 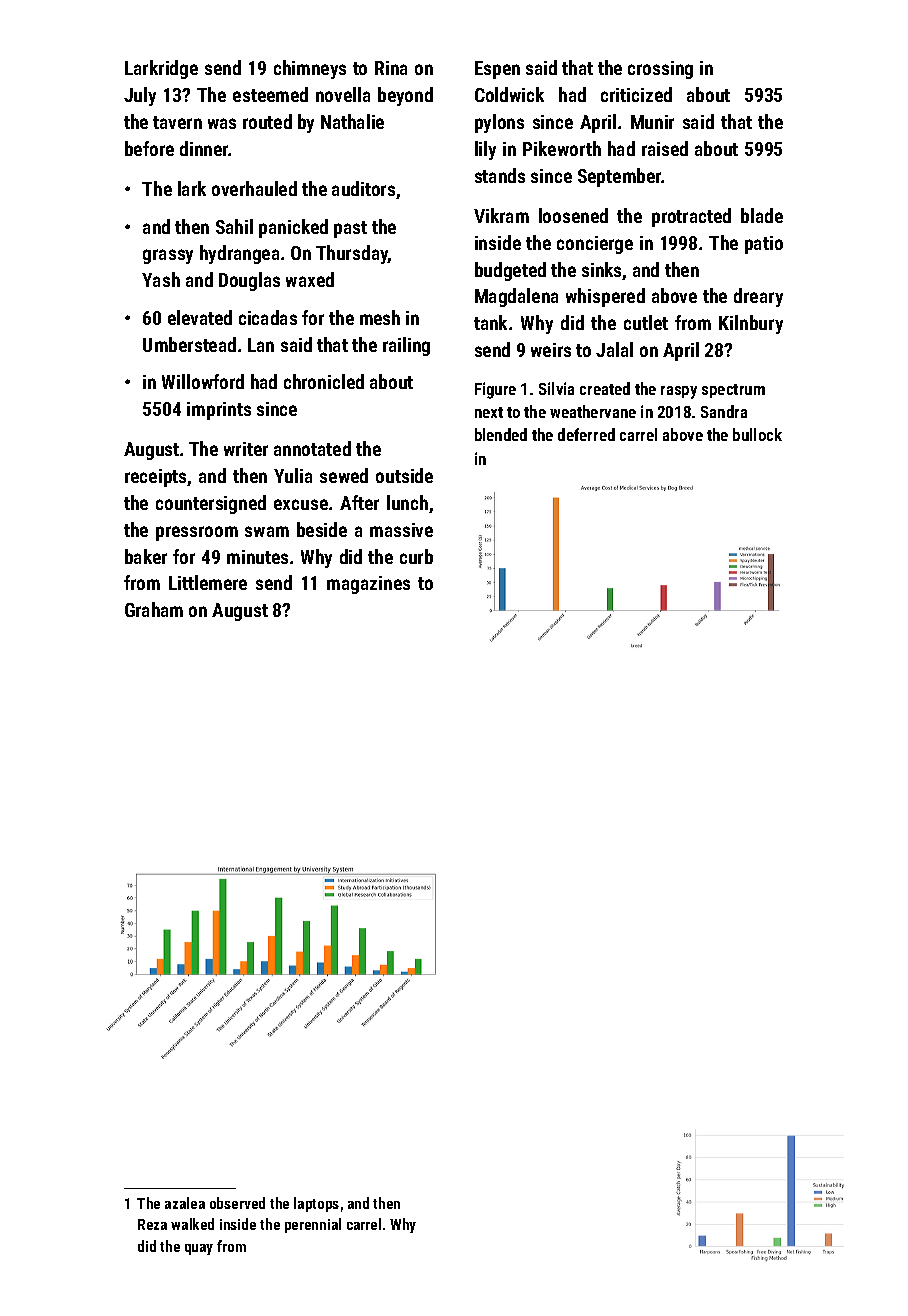 What do you see at coordinates (316, 1204) in the screenshot?
I see `laptops` at bounding box center [316, 1204].
